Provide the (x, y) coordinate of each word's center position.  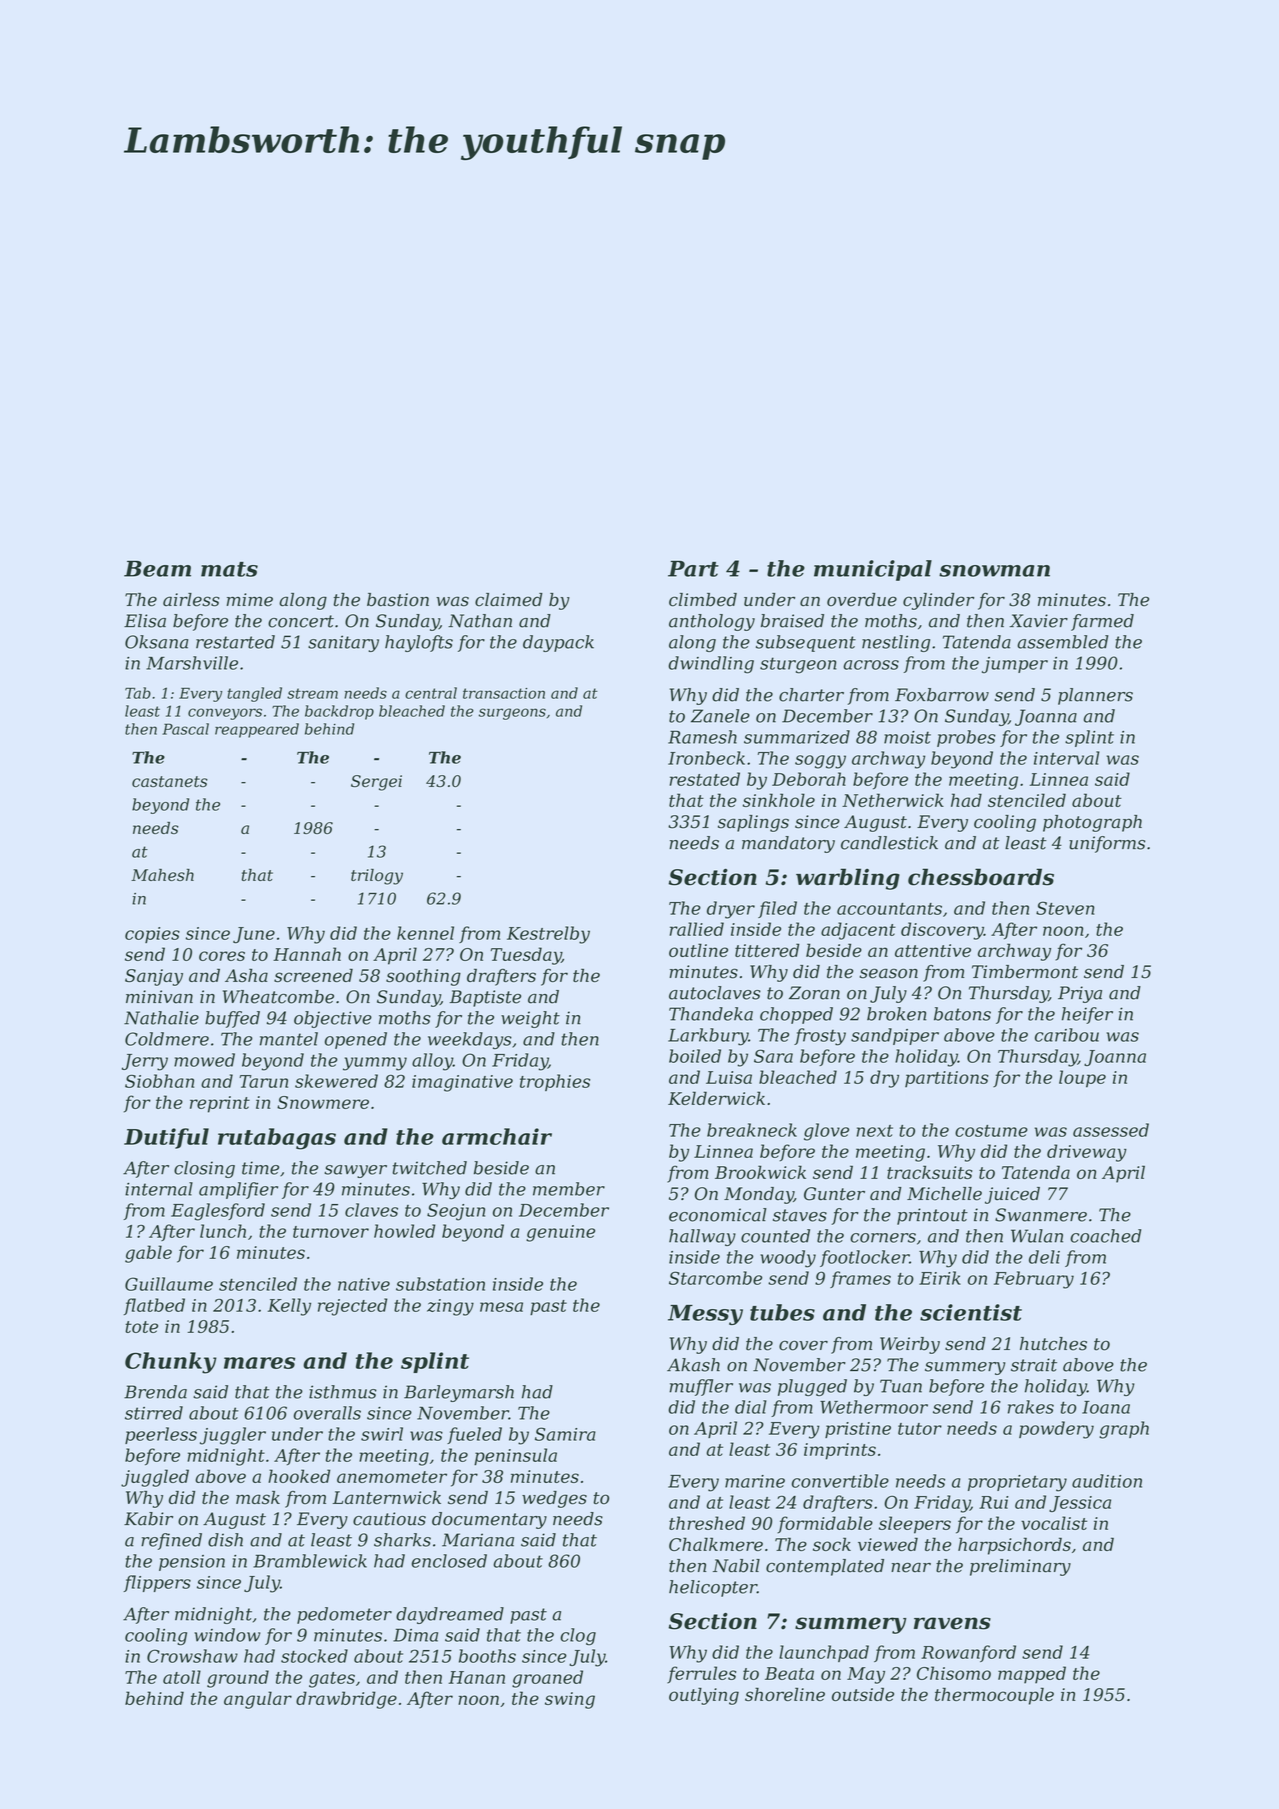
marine (755, 1481)
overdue (862, 600)
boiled (695, 1056)
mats (229, 569)
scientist (971, 1312)
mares (259, 1363)
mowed (204, 1060)
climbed (703, 600)
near (911, 1567)
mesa (501, 1307)
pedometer (344, 1615)
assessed (1111, 1130)
